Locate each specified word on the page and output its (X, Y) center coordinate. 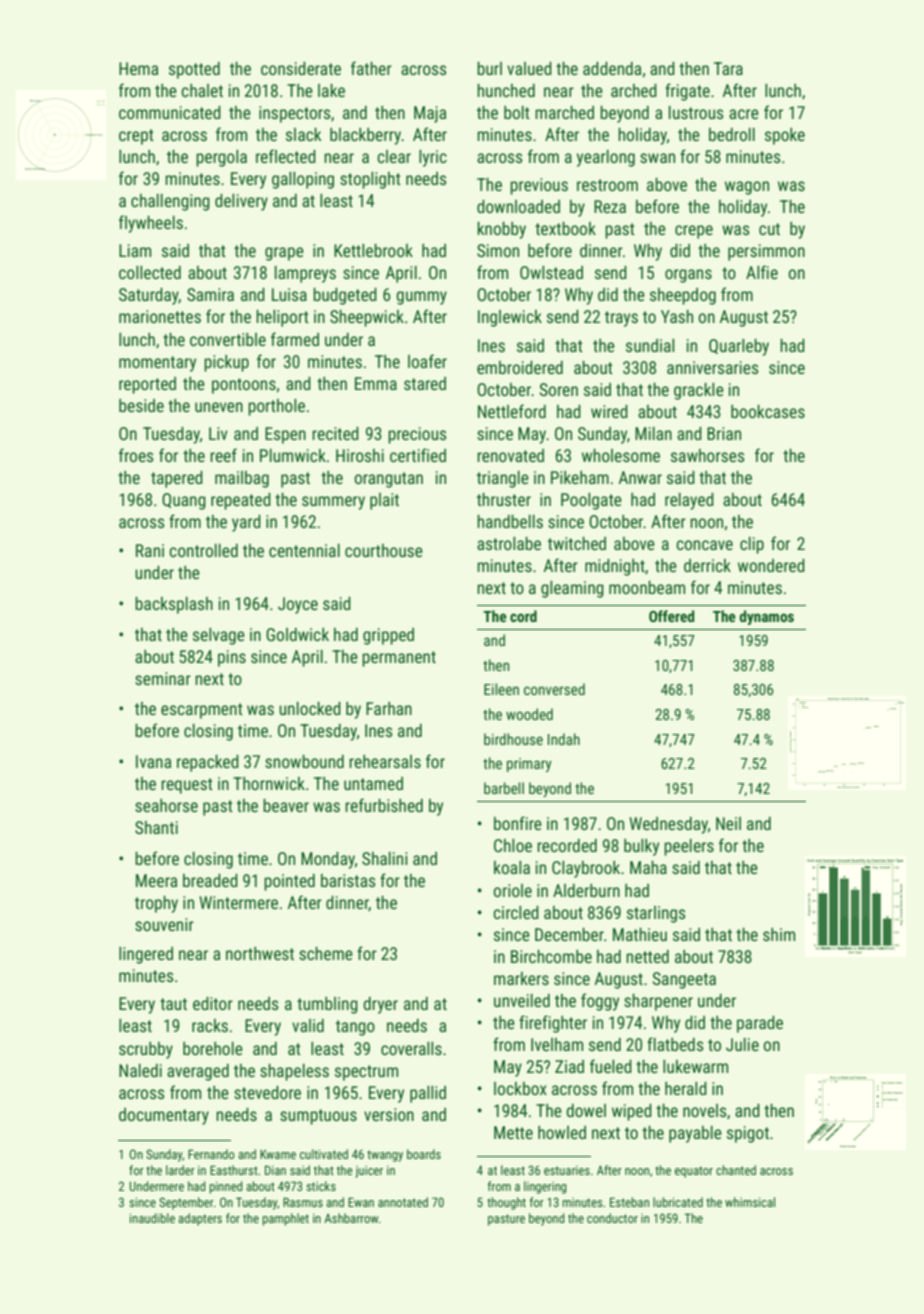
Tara (728, 68)
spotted (194, 70)
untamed (373, 783)
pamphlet (285, 1219)
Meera (156, 880)
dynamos (767, 617)
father (371, 68)
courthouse (384, 550)
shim (779, 934)
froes (136, 455)
